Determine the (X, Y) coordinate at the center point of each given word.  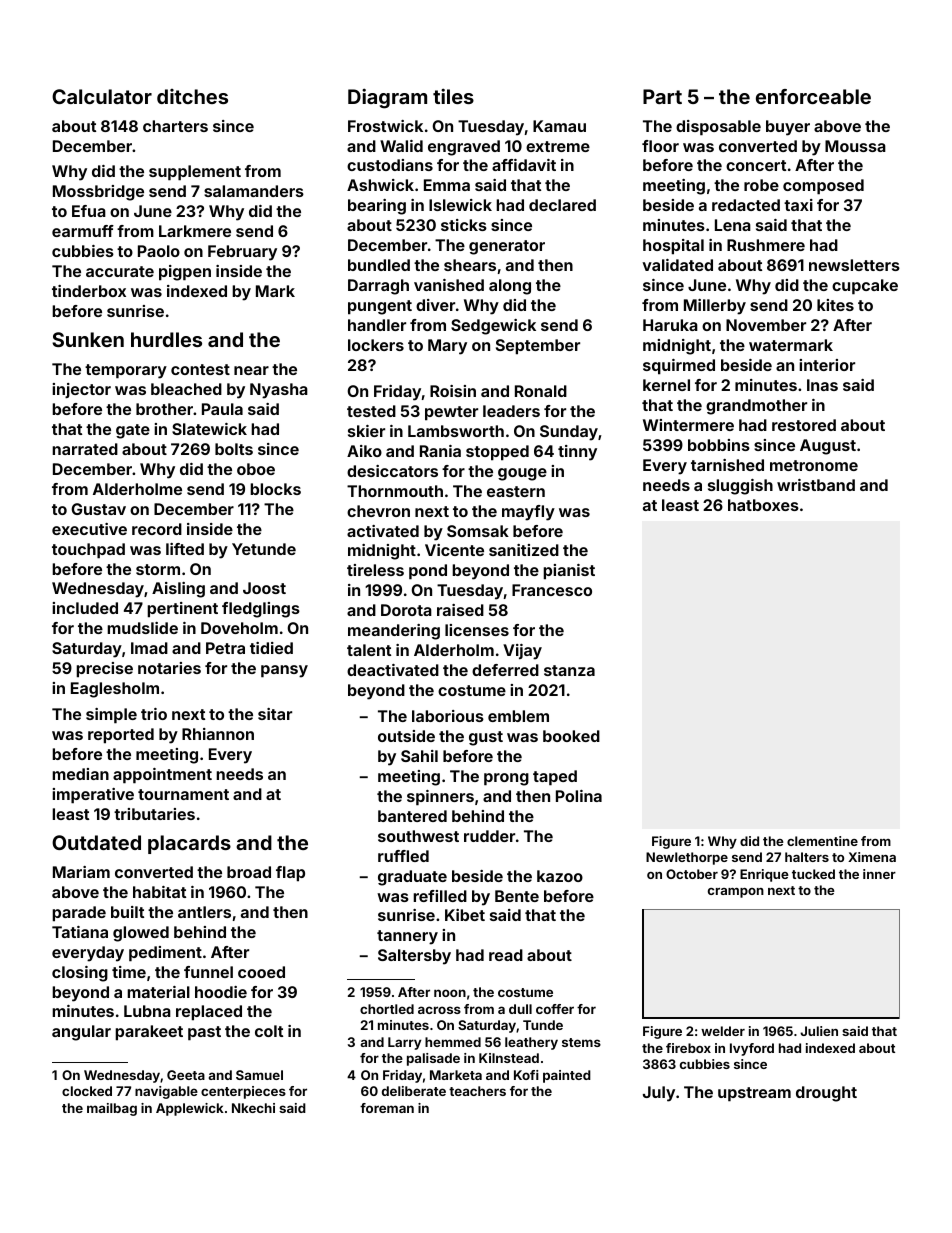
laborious (448, 716)
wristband (816, 485)
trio (154, 714)
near (251, 370)
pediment (165, 954)
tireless (375, 570)
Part (662, 96)
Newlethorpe (687, 858)
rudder (489, 836)
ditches (192, 96)
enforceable (813, 96)
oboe (256, 469)
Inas (822, 385)
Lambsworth (456, 431)
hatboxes (763, 505)
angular (81, 1033)
